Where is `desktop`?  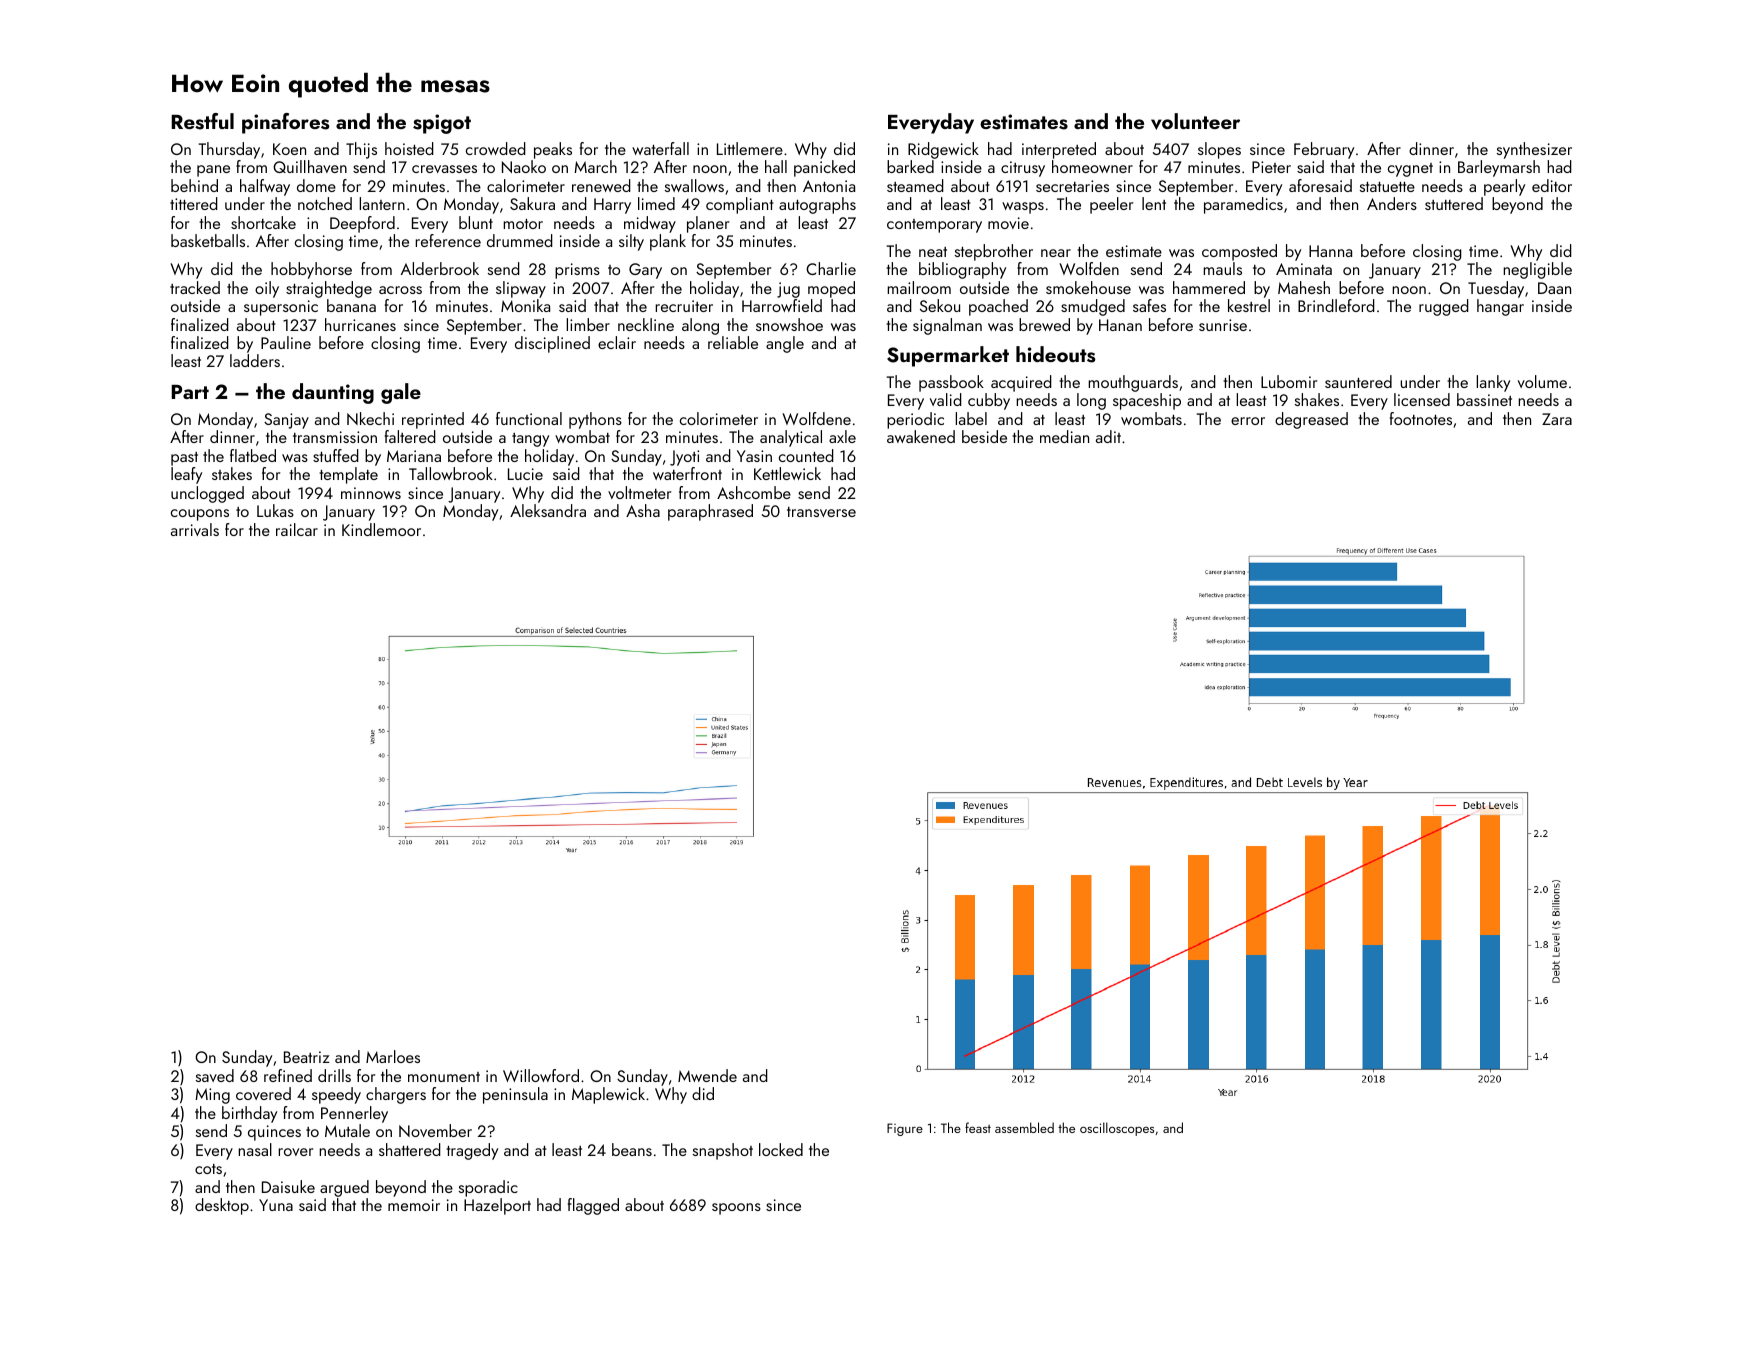
desktop is located at coordinates (222, 1206).
